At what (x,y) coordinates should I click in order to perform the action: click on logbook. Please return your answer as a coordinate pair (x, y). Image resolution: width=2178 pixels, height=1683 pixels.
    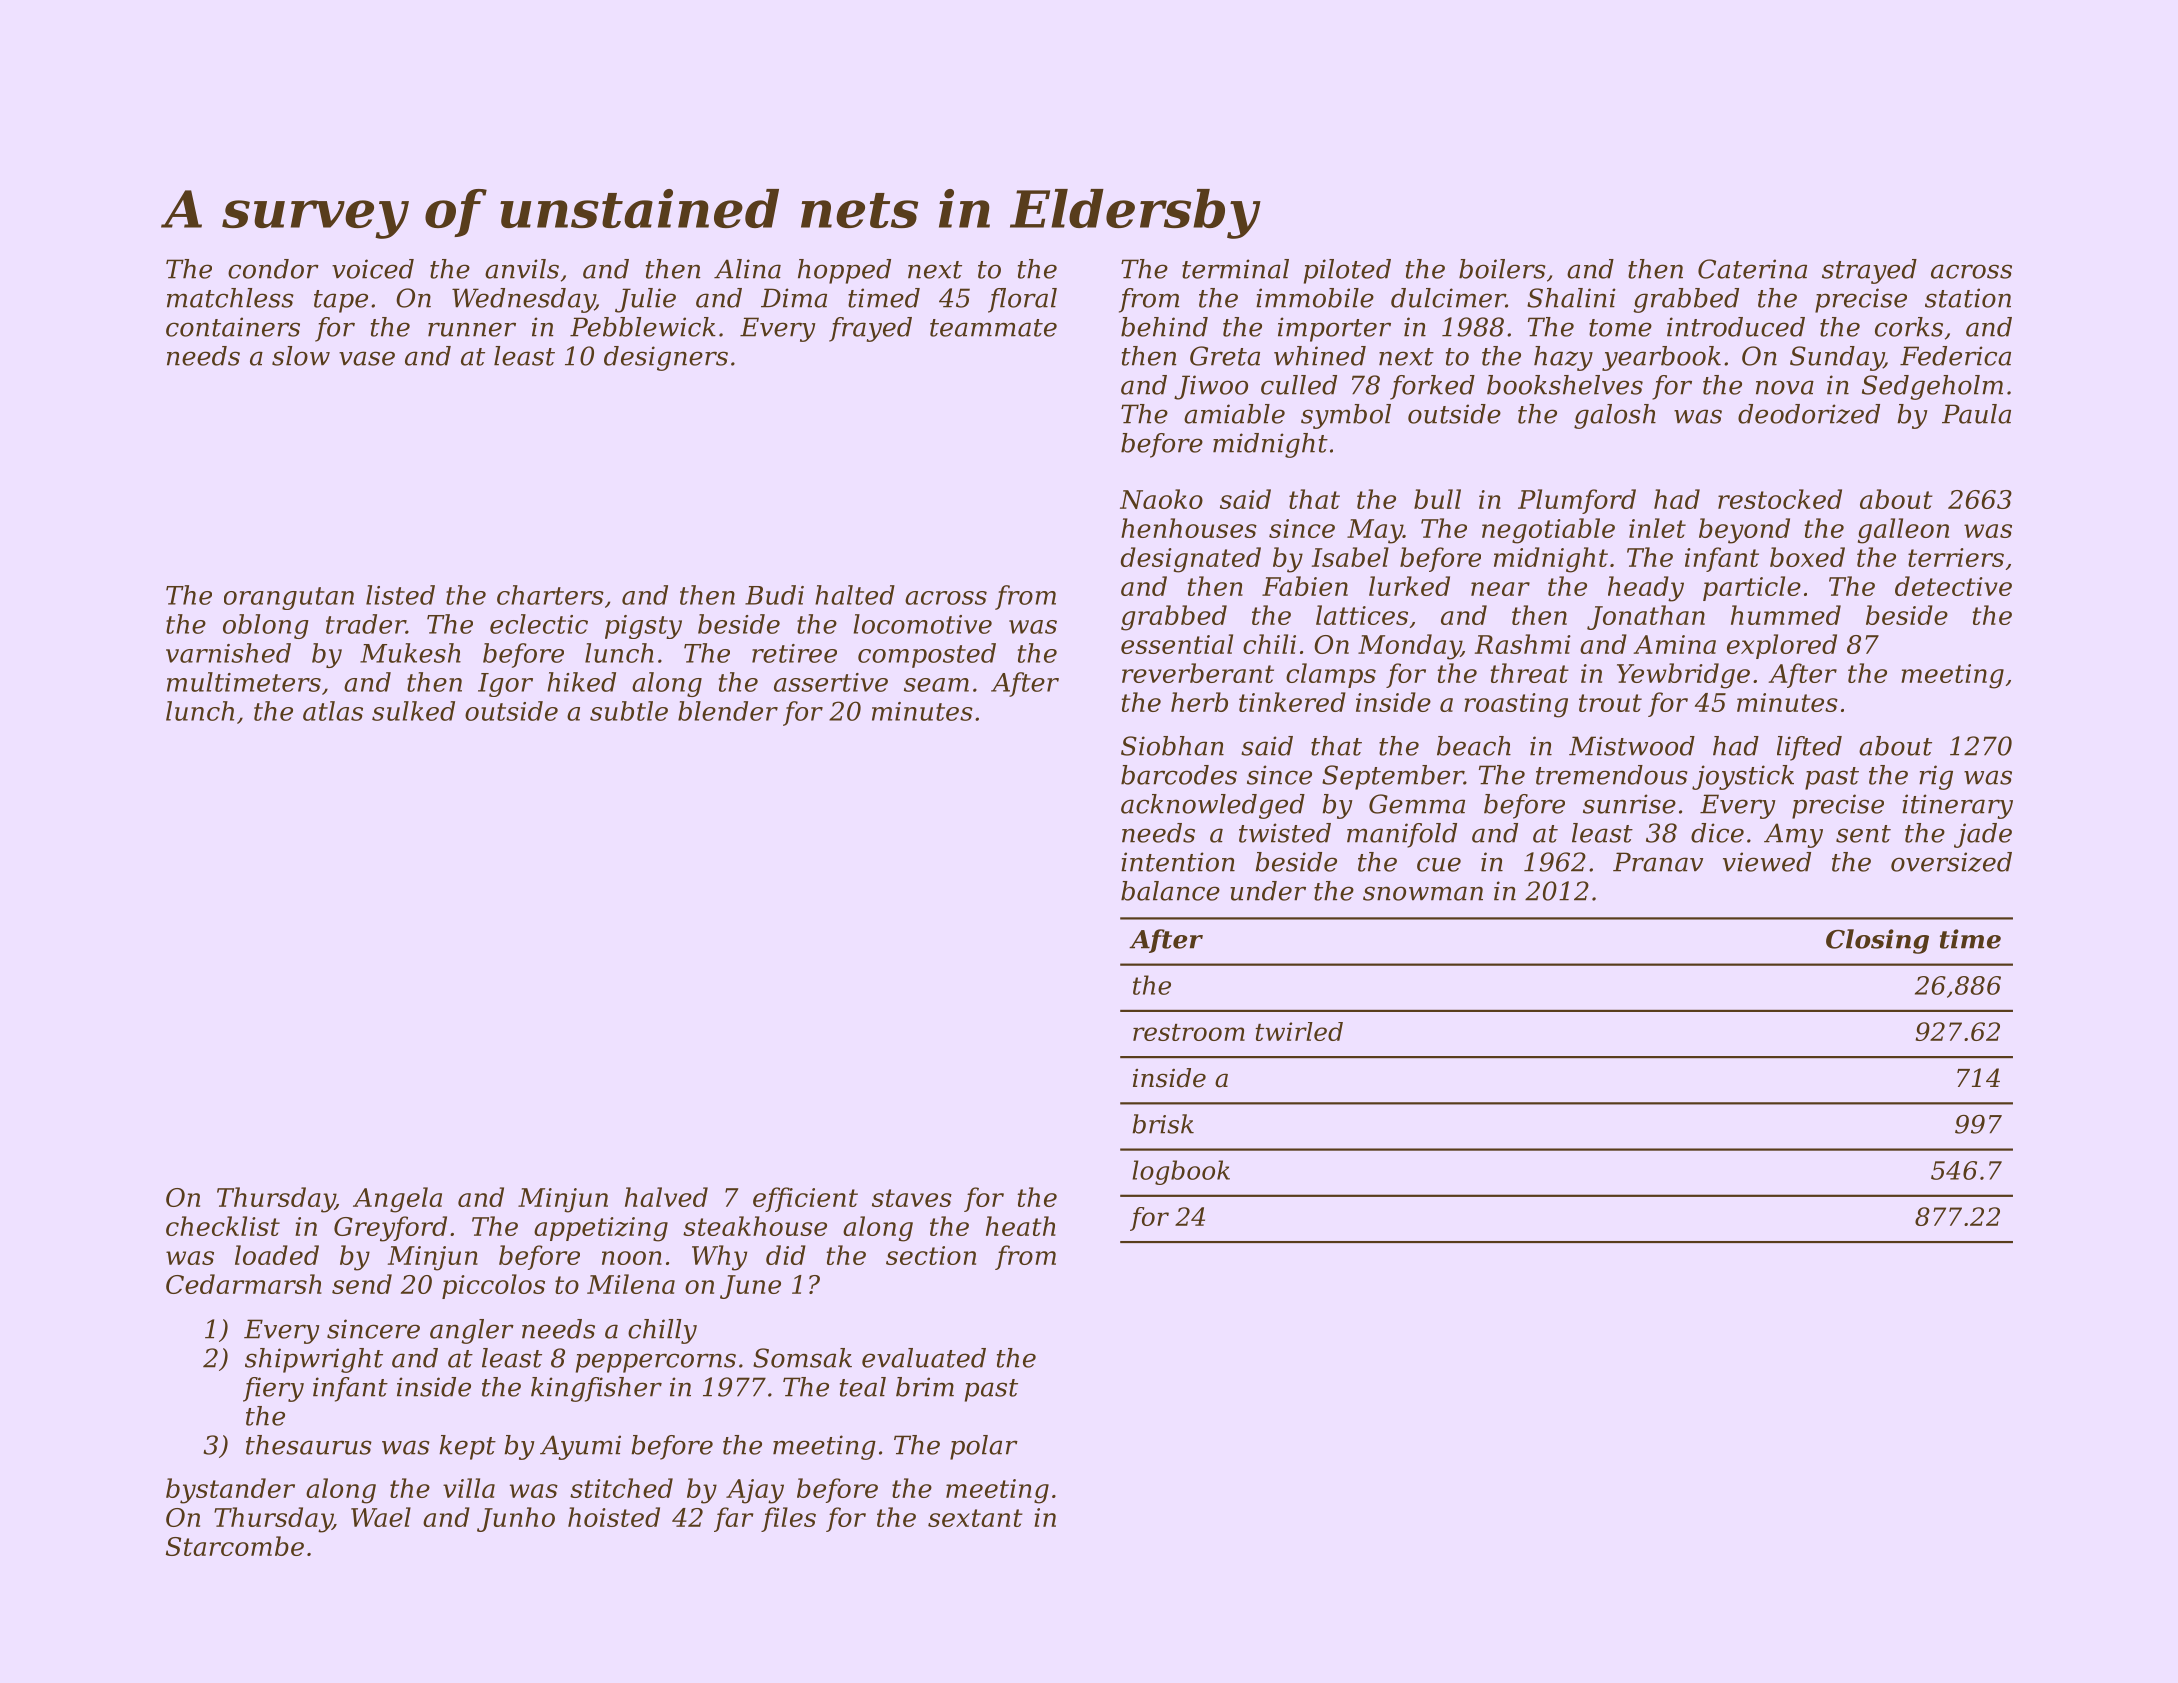
    Looking at the image, I should click on (1181, 1172).
